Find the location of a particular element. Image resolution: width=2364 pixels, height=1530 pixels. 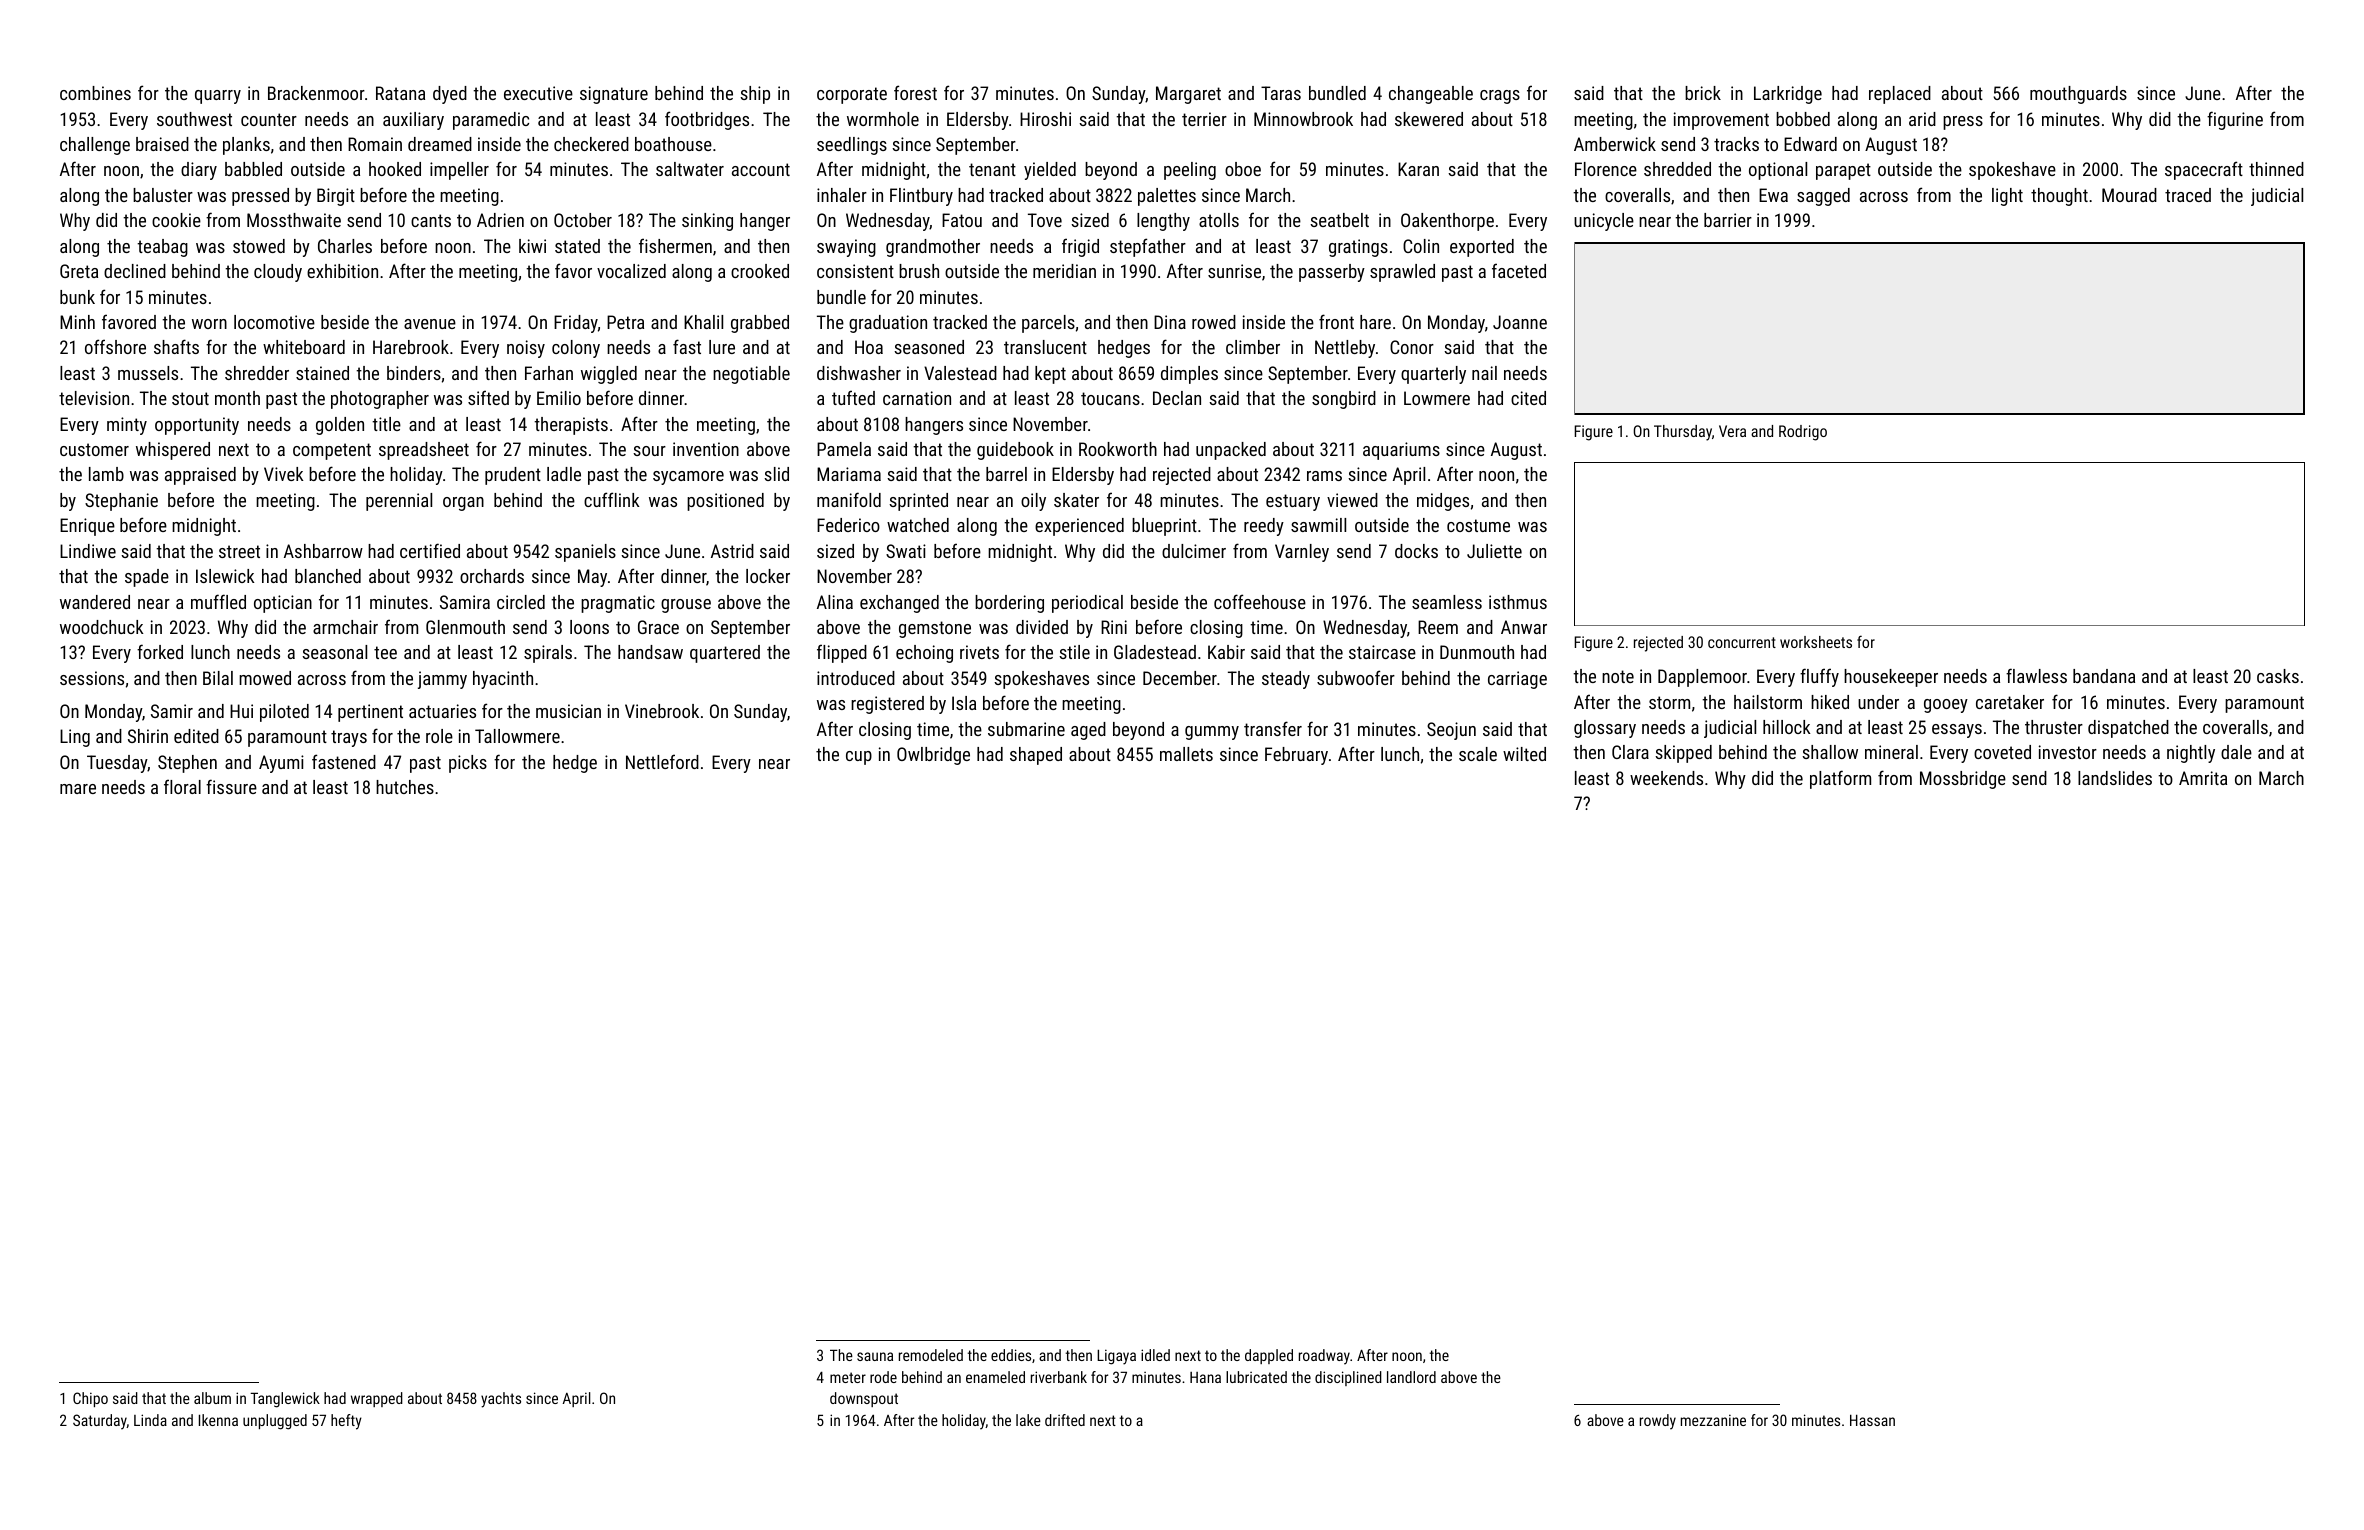

Saturday is located at coordinates (100, 1422).
